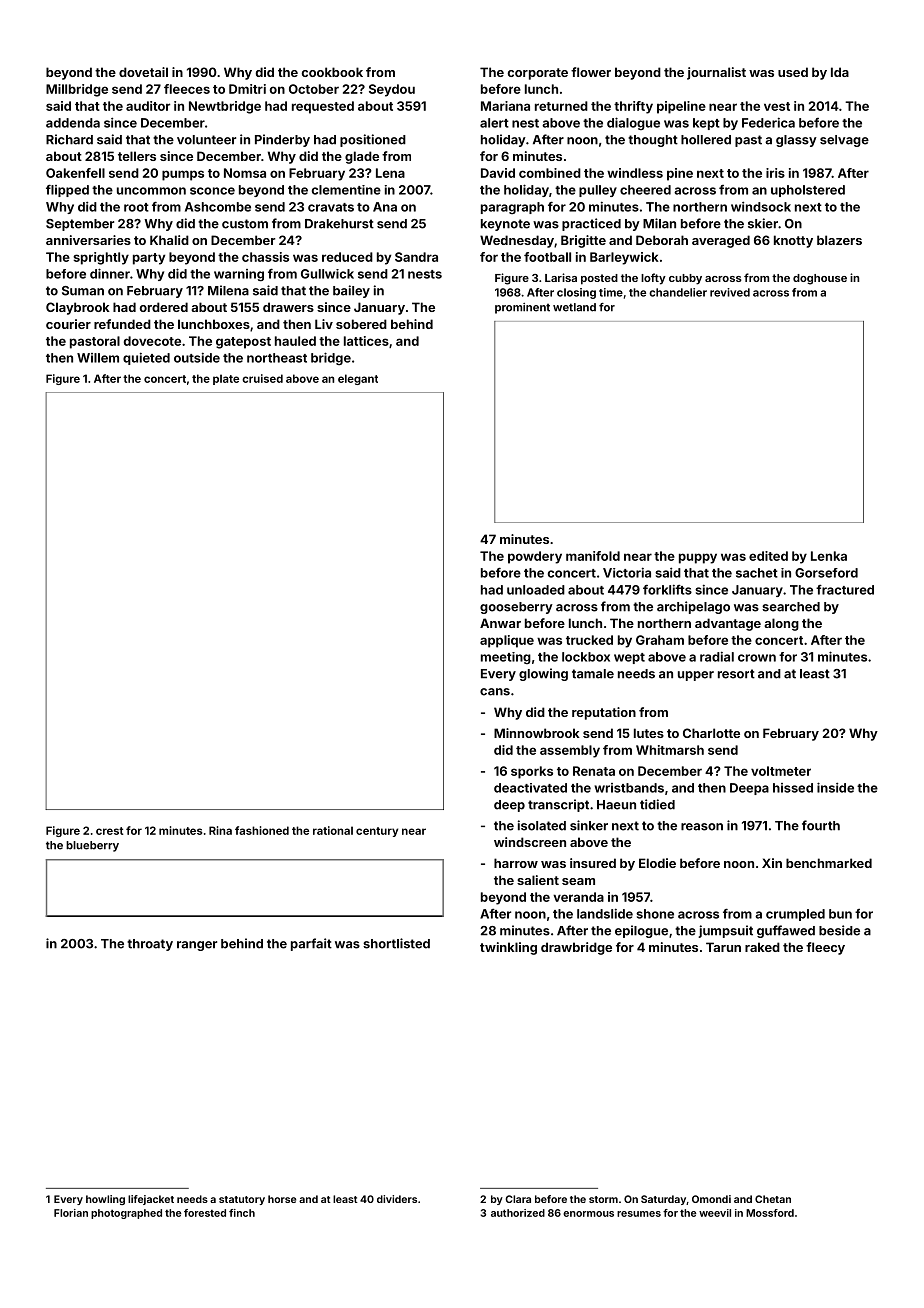 Image resolution: width=924 pixels, height=1308 pixels. Describe the element at coordinates (143, 72) in the screenshot. I see `dovetail` at that location.
